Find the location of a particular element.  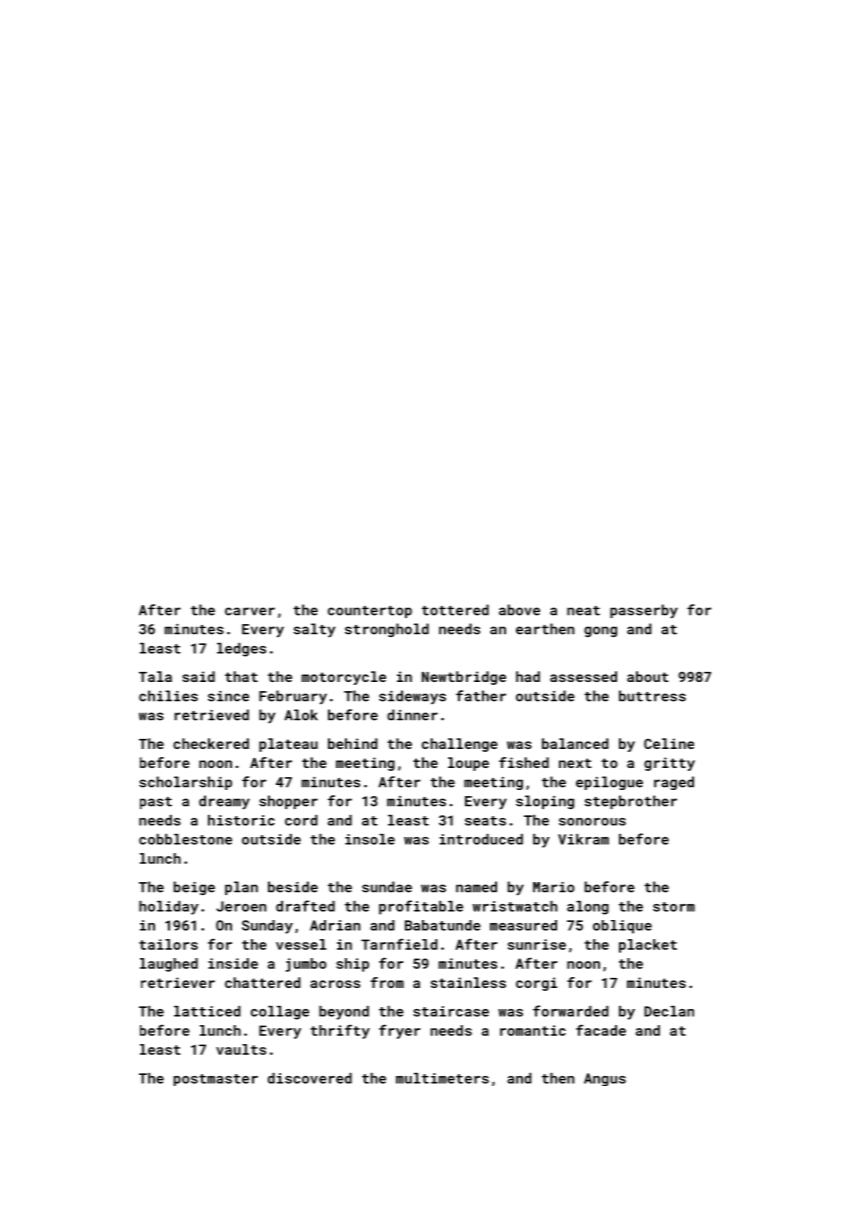

passerby is located at coordinates (644, 611).
